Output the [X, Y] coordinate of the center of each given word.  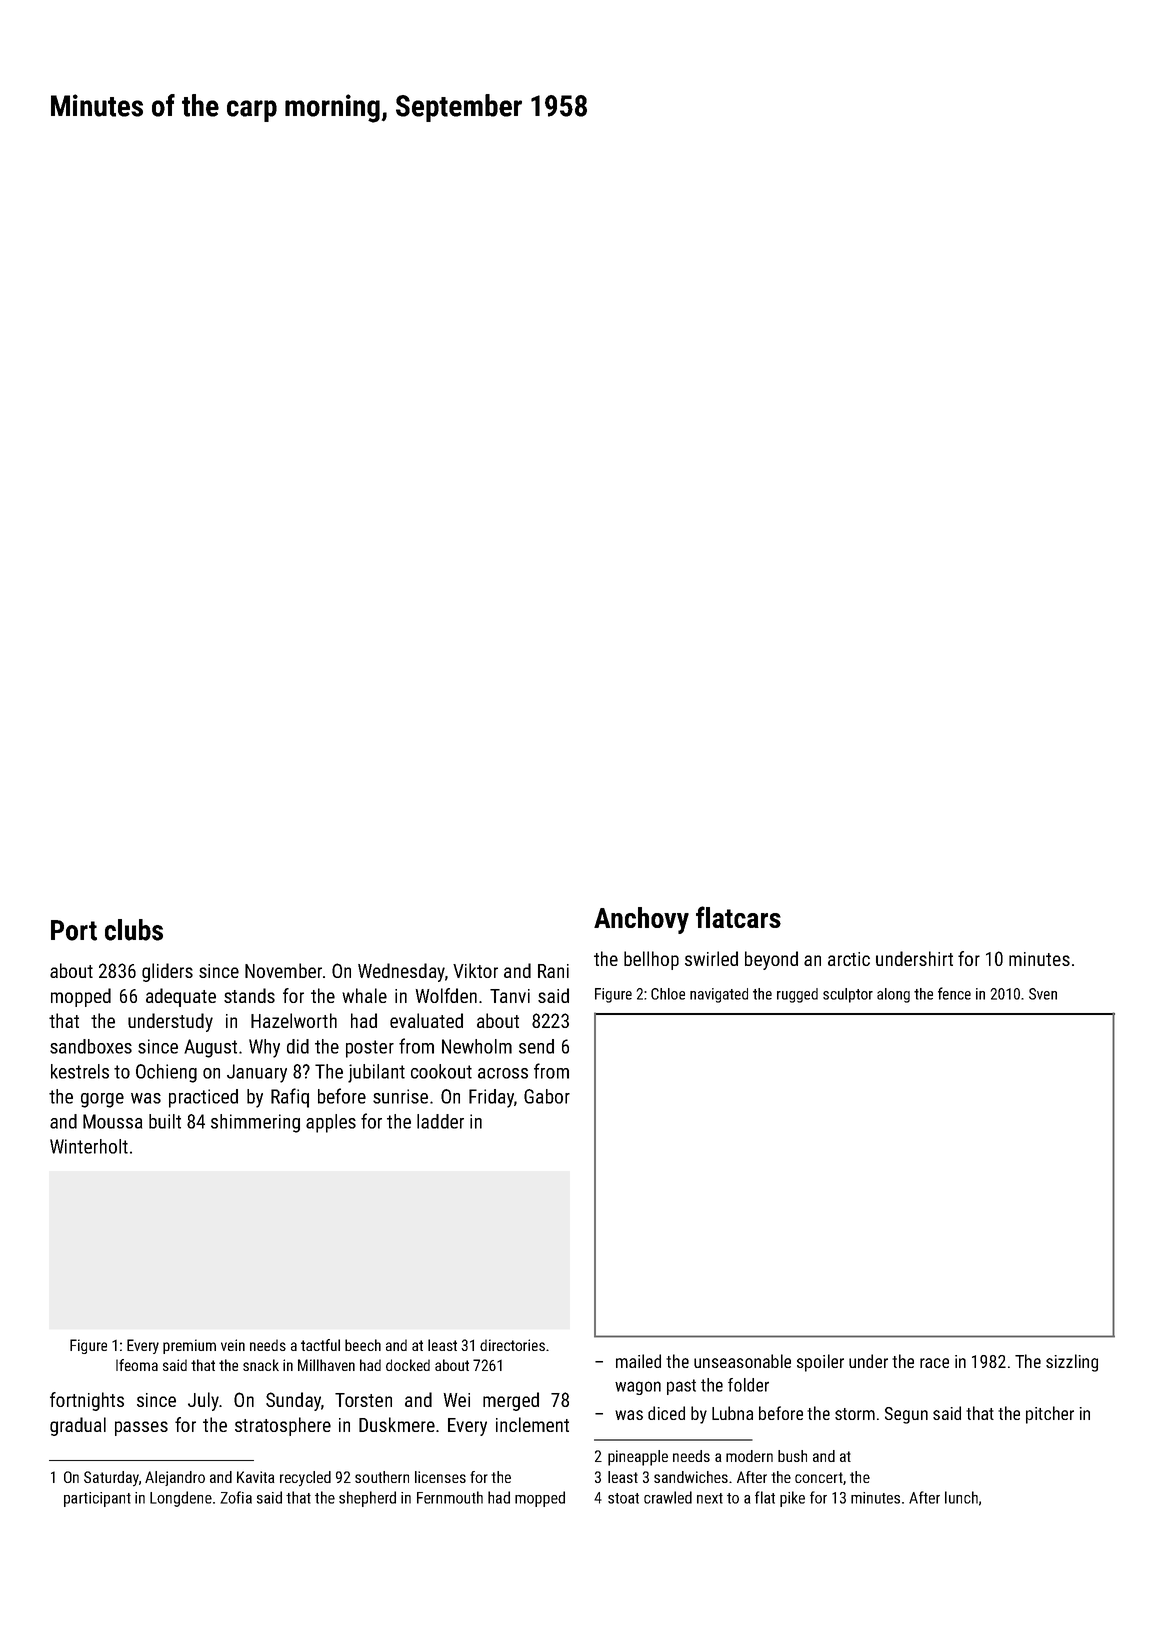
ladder [440, 1121]
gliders [167, 972]
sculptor [848, 995]
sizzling [1072, 1363]
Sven [1043, 994]
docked [408, 1365]
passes [141, 1428]
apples [331, 1123]
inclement [532, 1424]
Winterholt [89, 1146]
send [536, 1046]
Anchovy [641, 920]
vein [233, 1345]
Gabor [547, 1096]
